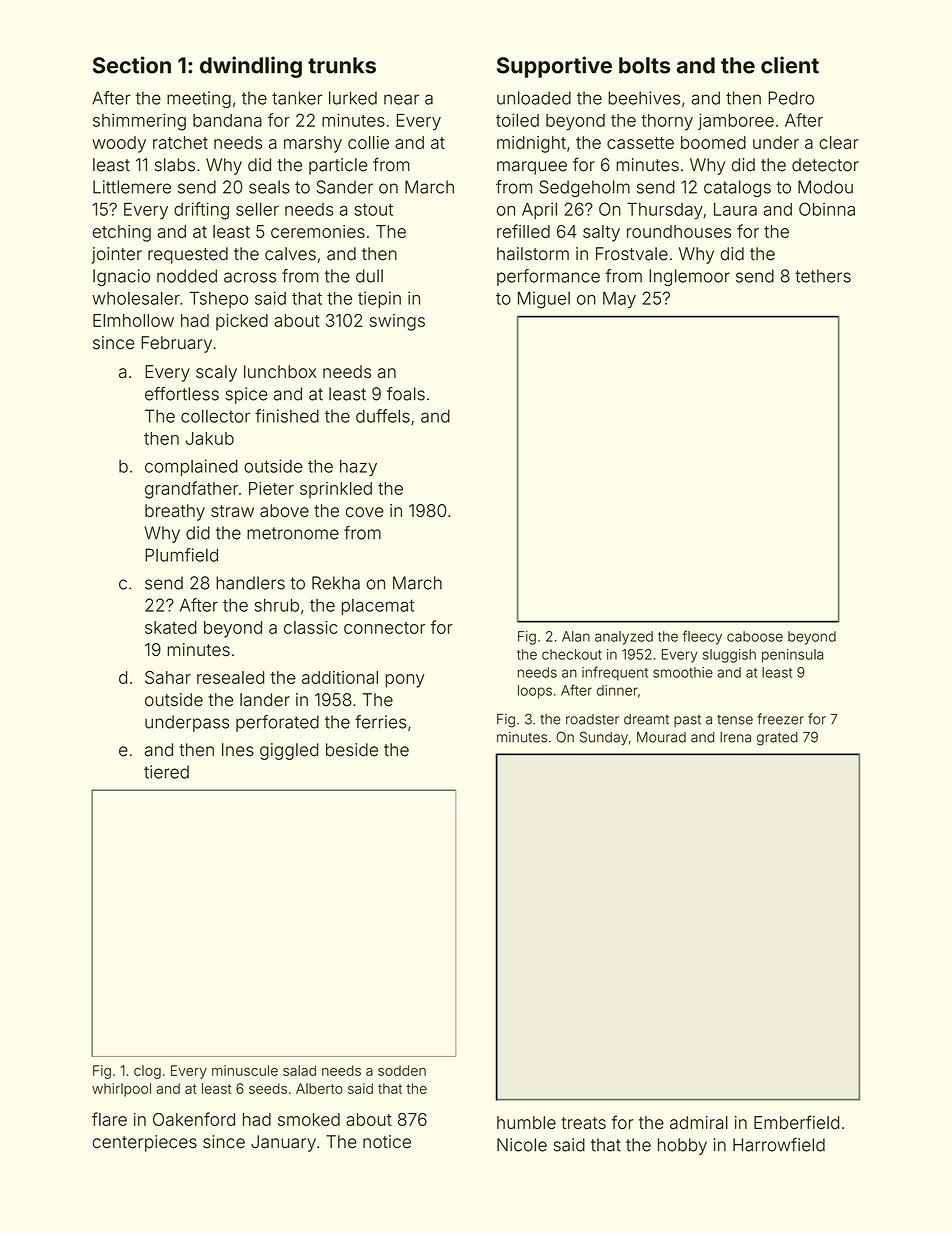  What do you see at coordinates (554, 67) in the document?
I see `Supportive` at bounding box center [554, 67].
